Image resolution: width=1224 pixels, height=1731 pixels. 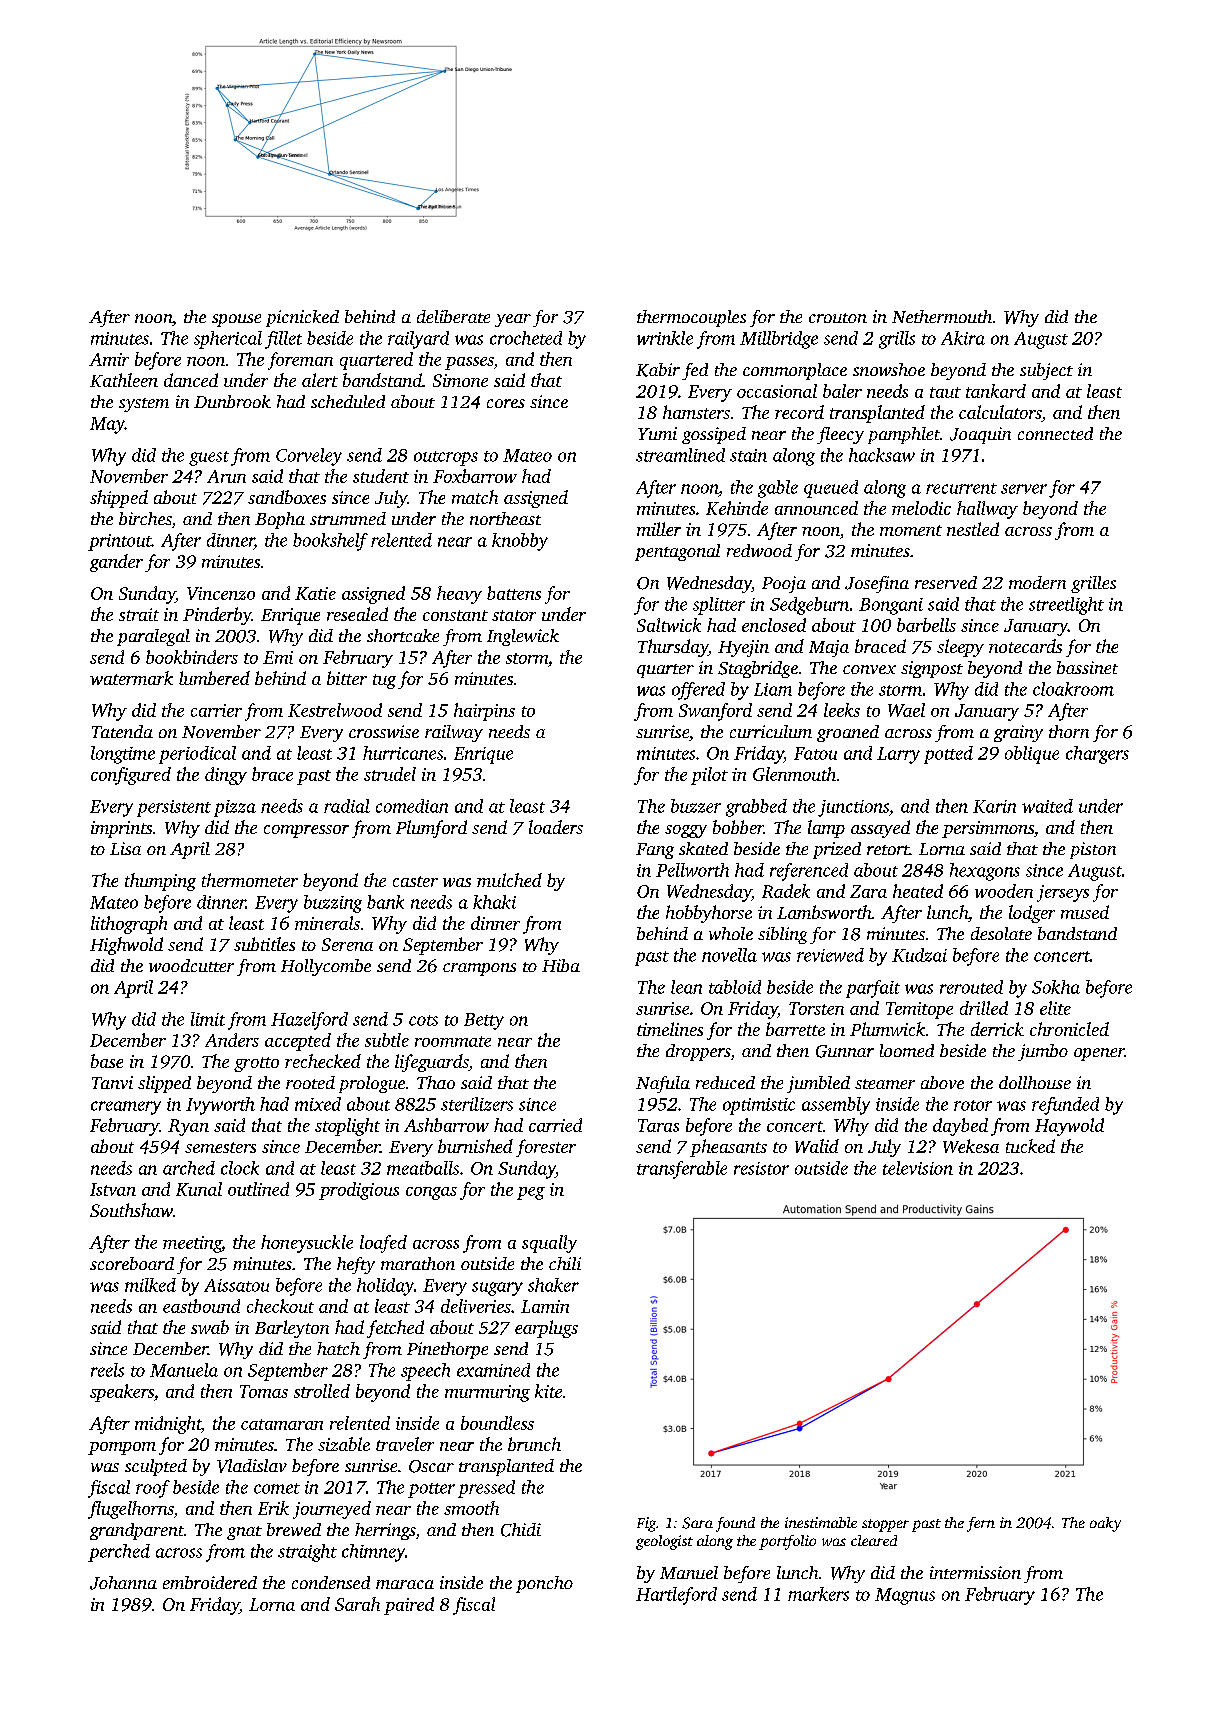 I want to click on cores, so click(x=506, y=403).
